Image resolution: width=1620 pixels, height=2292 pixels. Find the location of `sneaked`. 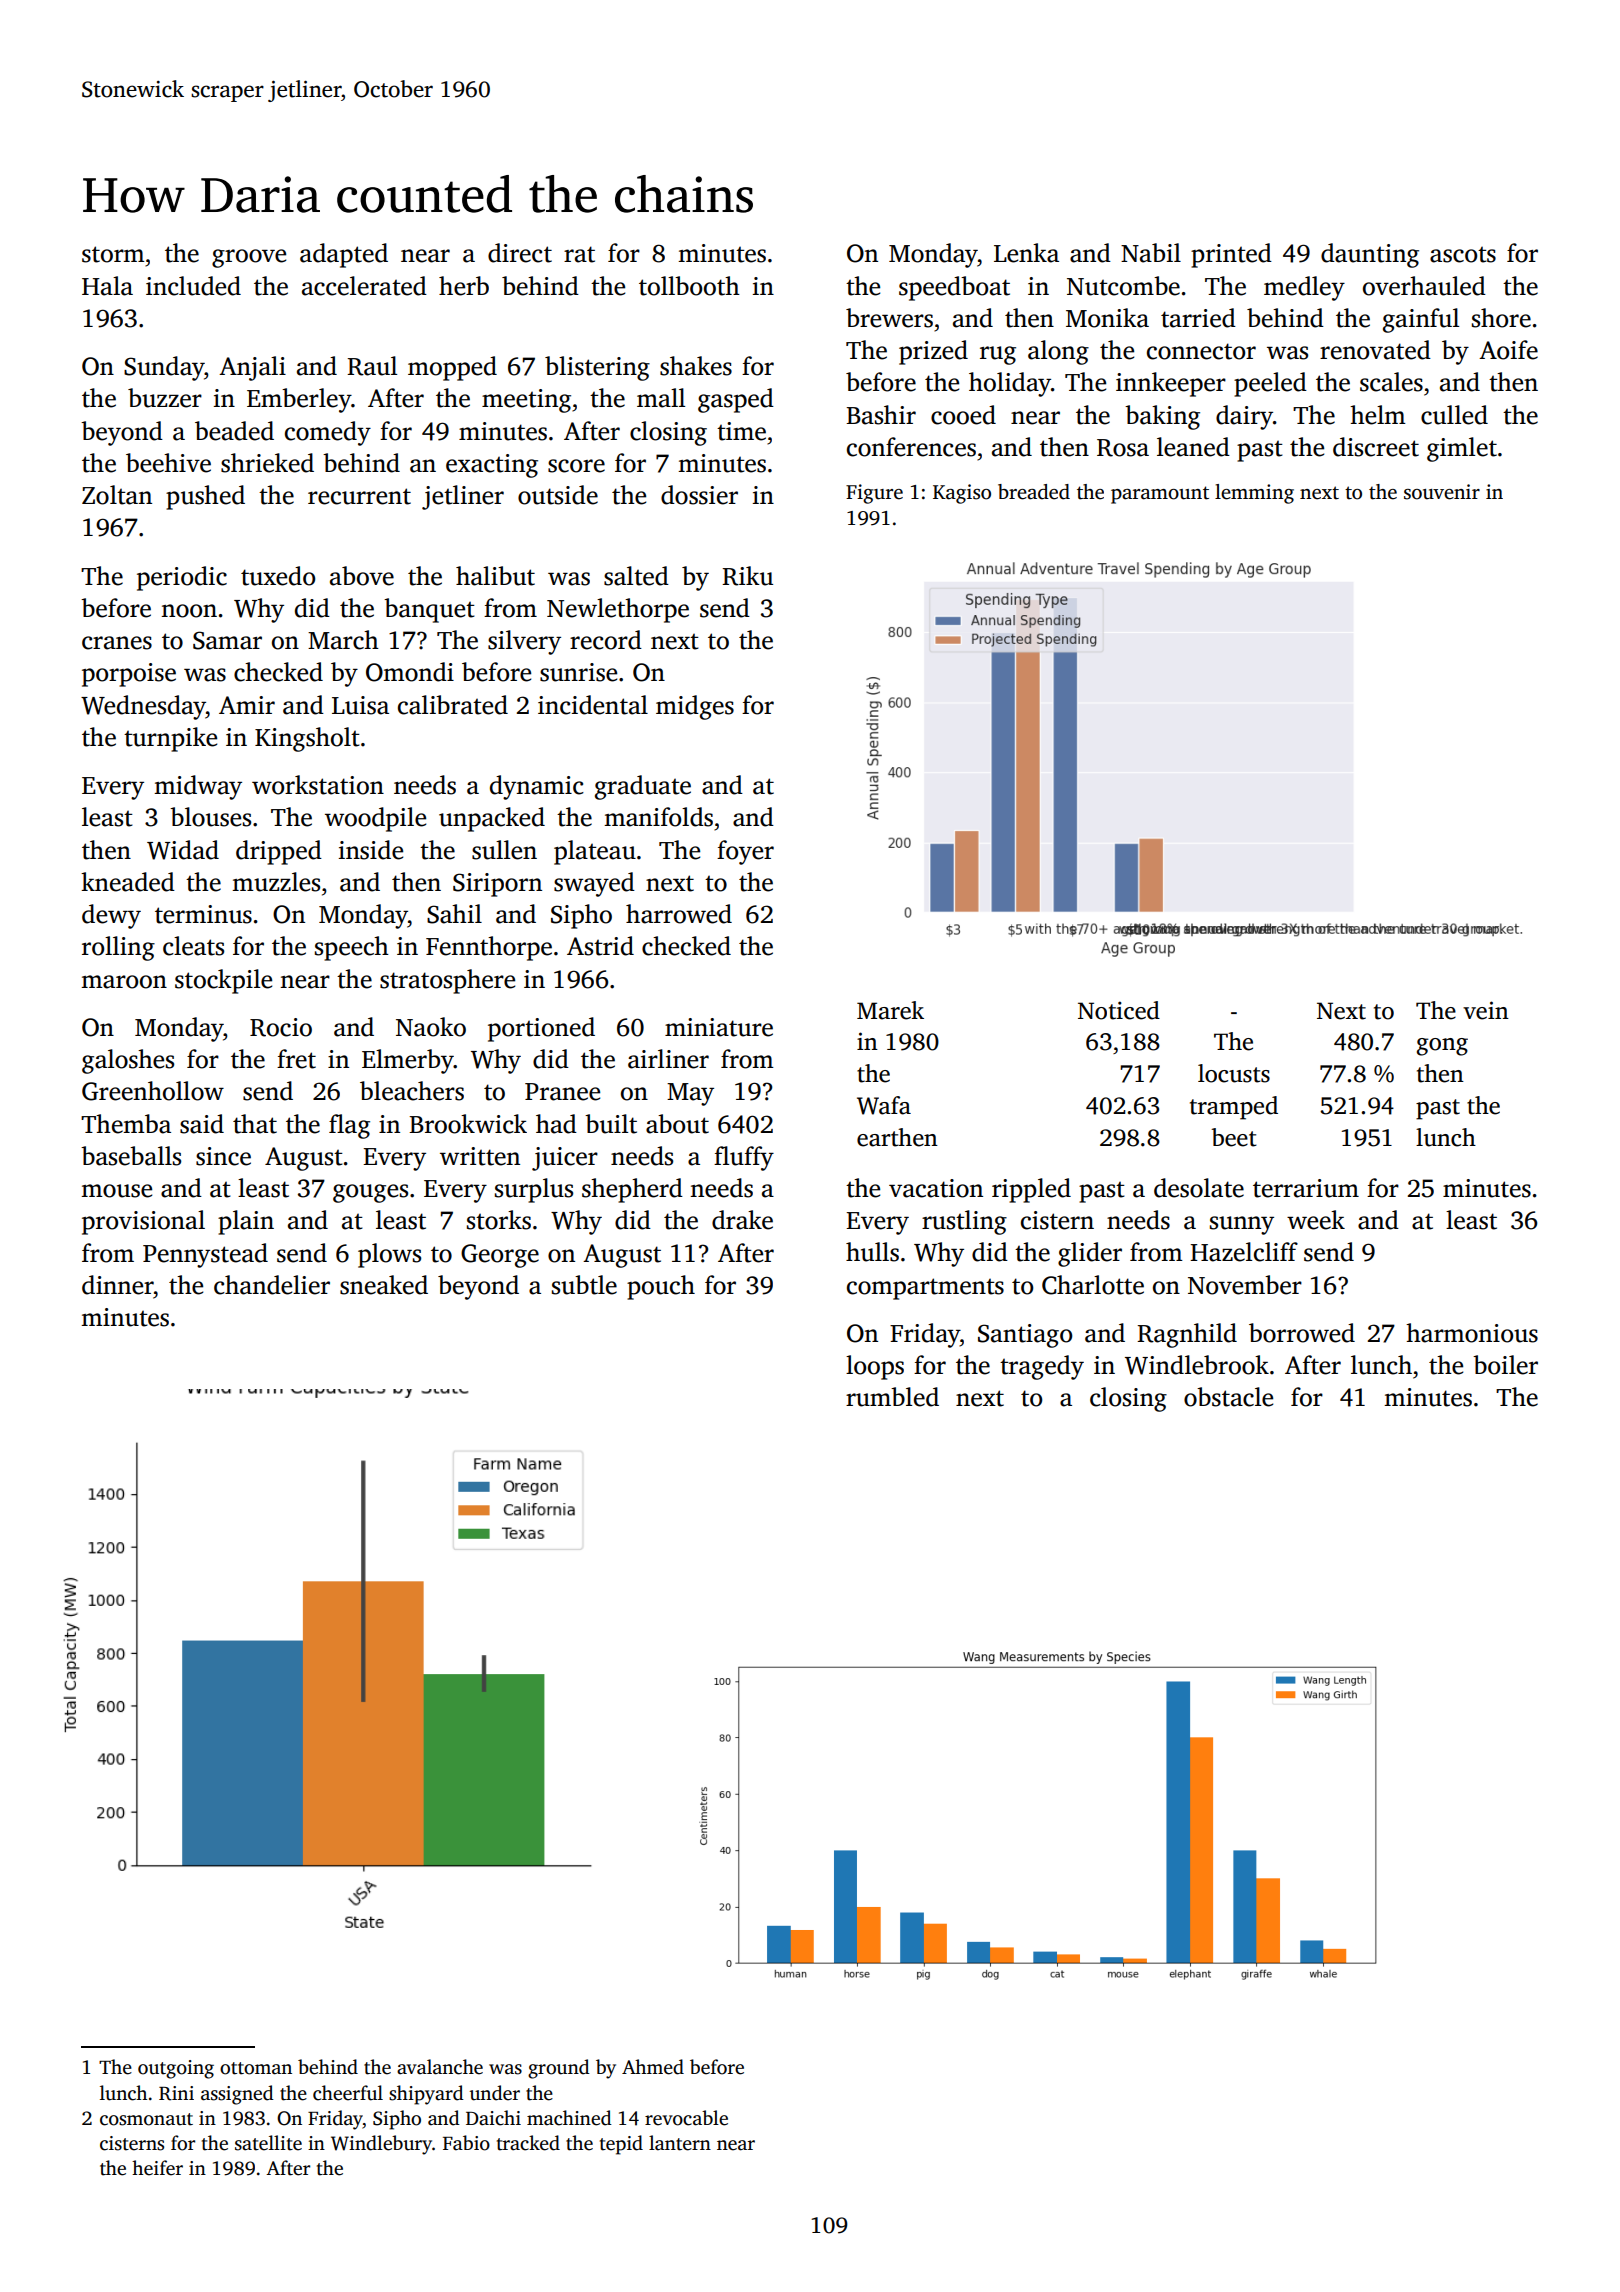

sneaked is located at coordinates (384, 1285).
